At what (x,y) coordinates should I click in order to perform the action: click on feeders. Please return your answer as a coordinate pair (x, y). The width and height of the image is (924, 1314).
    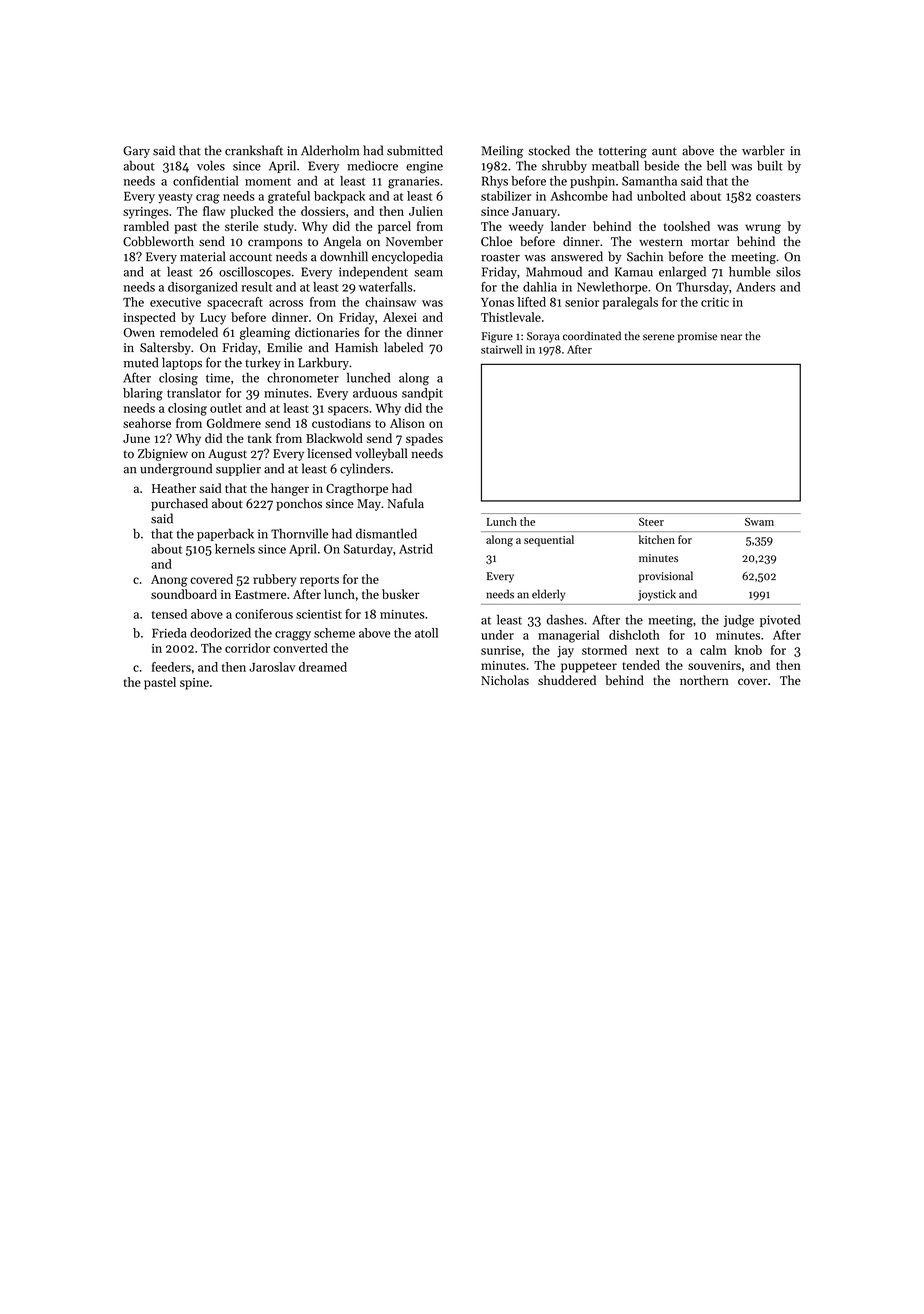
    Looking at the image, I should click on (171, 667).
